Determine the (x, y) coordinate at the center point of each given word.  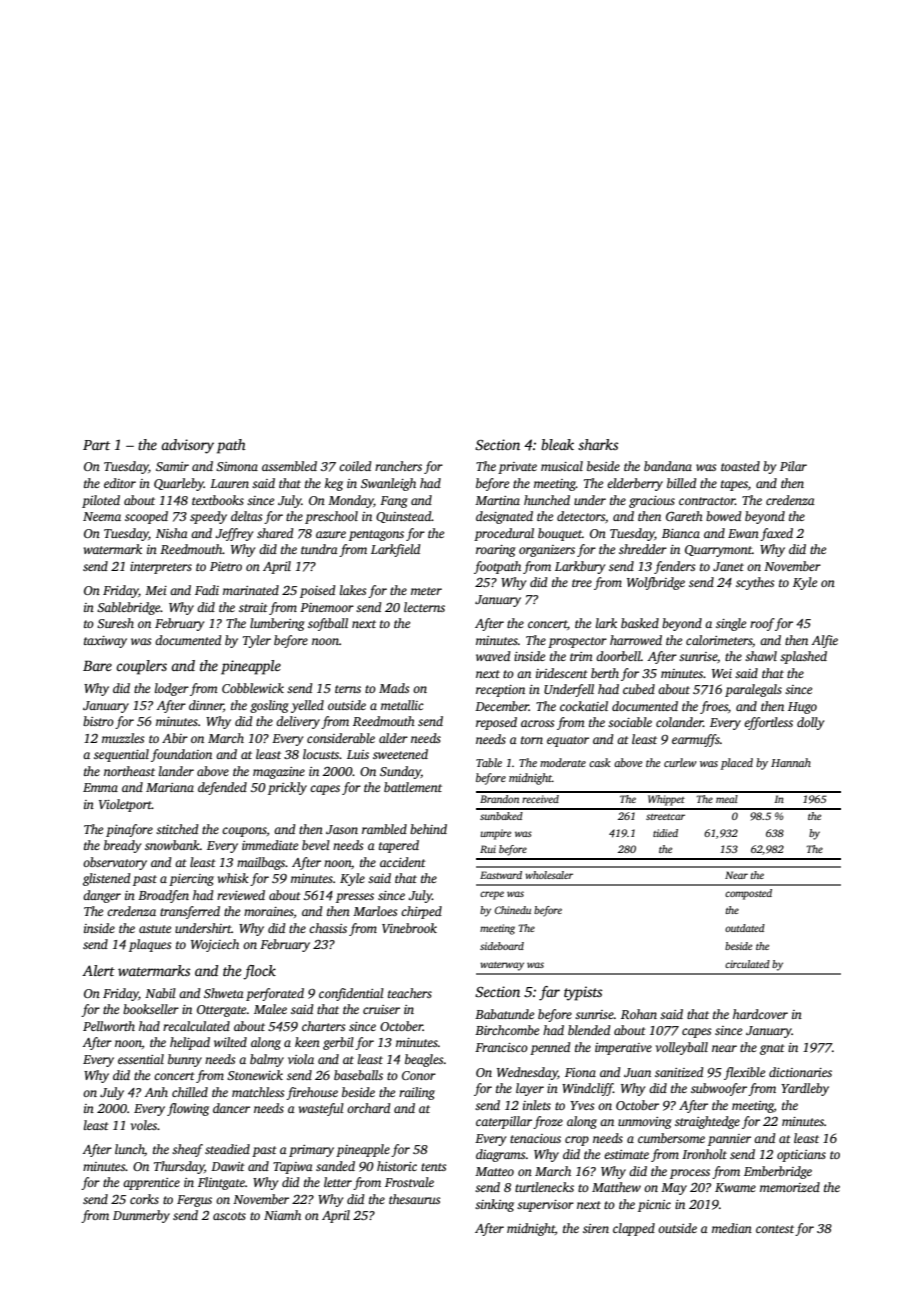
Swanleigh (388, 484)
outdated (745, 928)
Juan (637, 1072)
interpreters (161, 568)
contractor (707, 501)
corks (144, 1199)
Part (96, 445)
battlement (413, 787)
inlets (537, 1105)
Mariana (170, 787)
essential (141, 1059)
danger (102, 896)
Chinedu (513, 910)
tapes (734, 485)
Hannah (791, 762)
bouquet (560, 534)
